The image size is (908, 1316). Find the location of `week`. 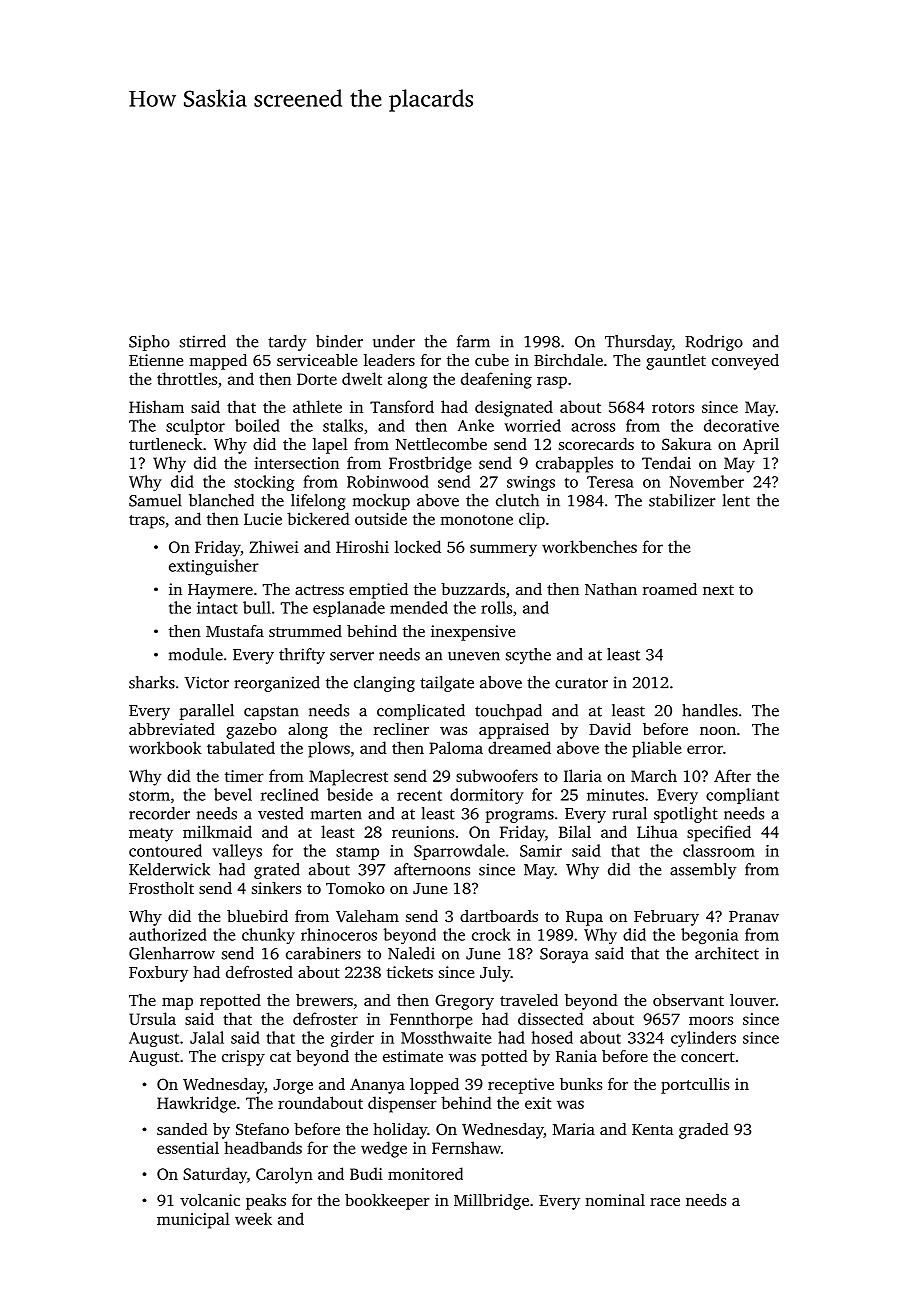

week is located at coordinates (253, 1218).
